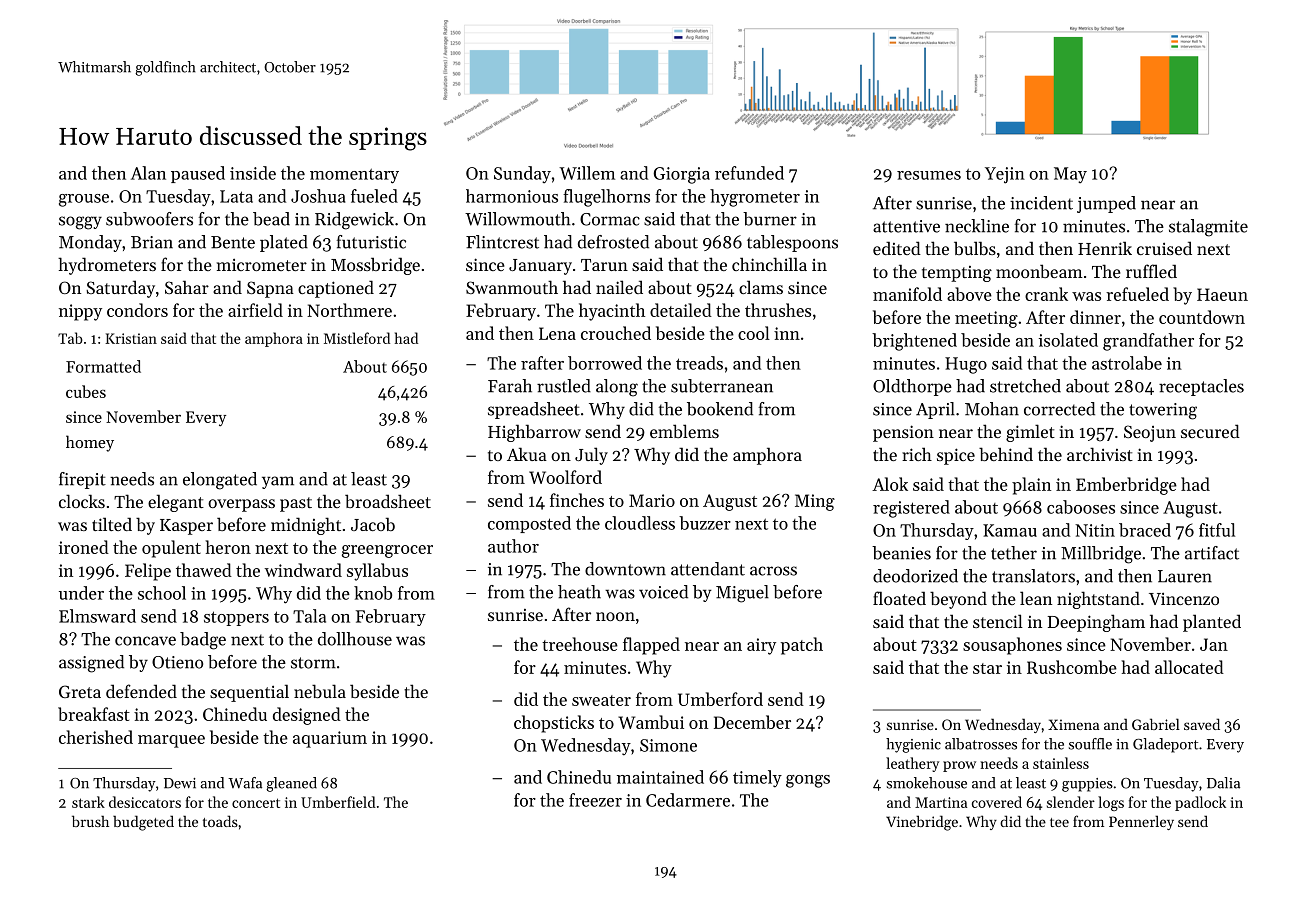  Describe the element at coordinates (81, 593) in the screenshot. I see `under` at that location.
